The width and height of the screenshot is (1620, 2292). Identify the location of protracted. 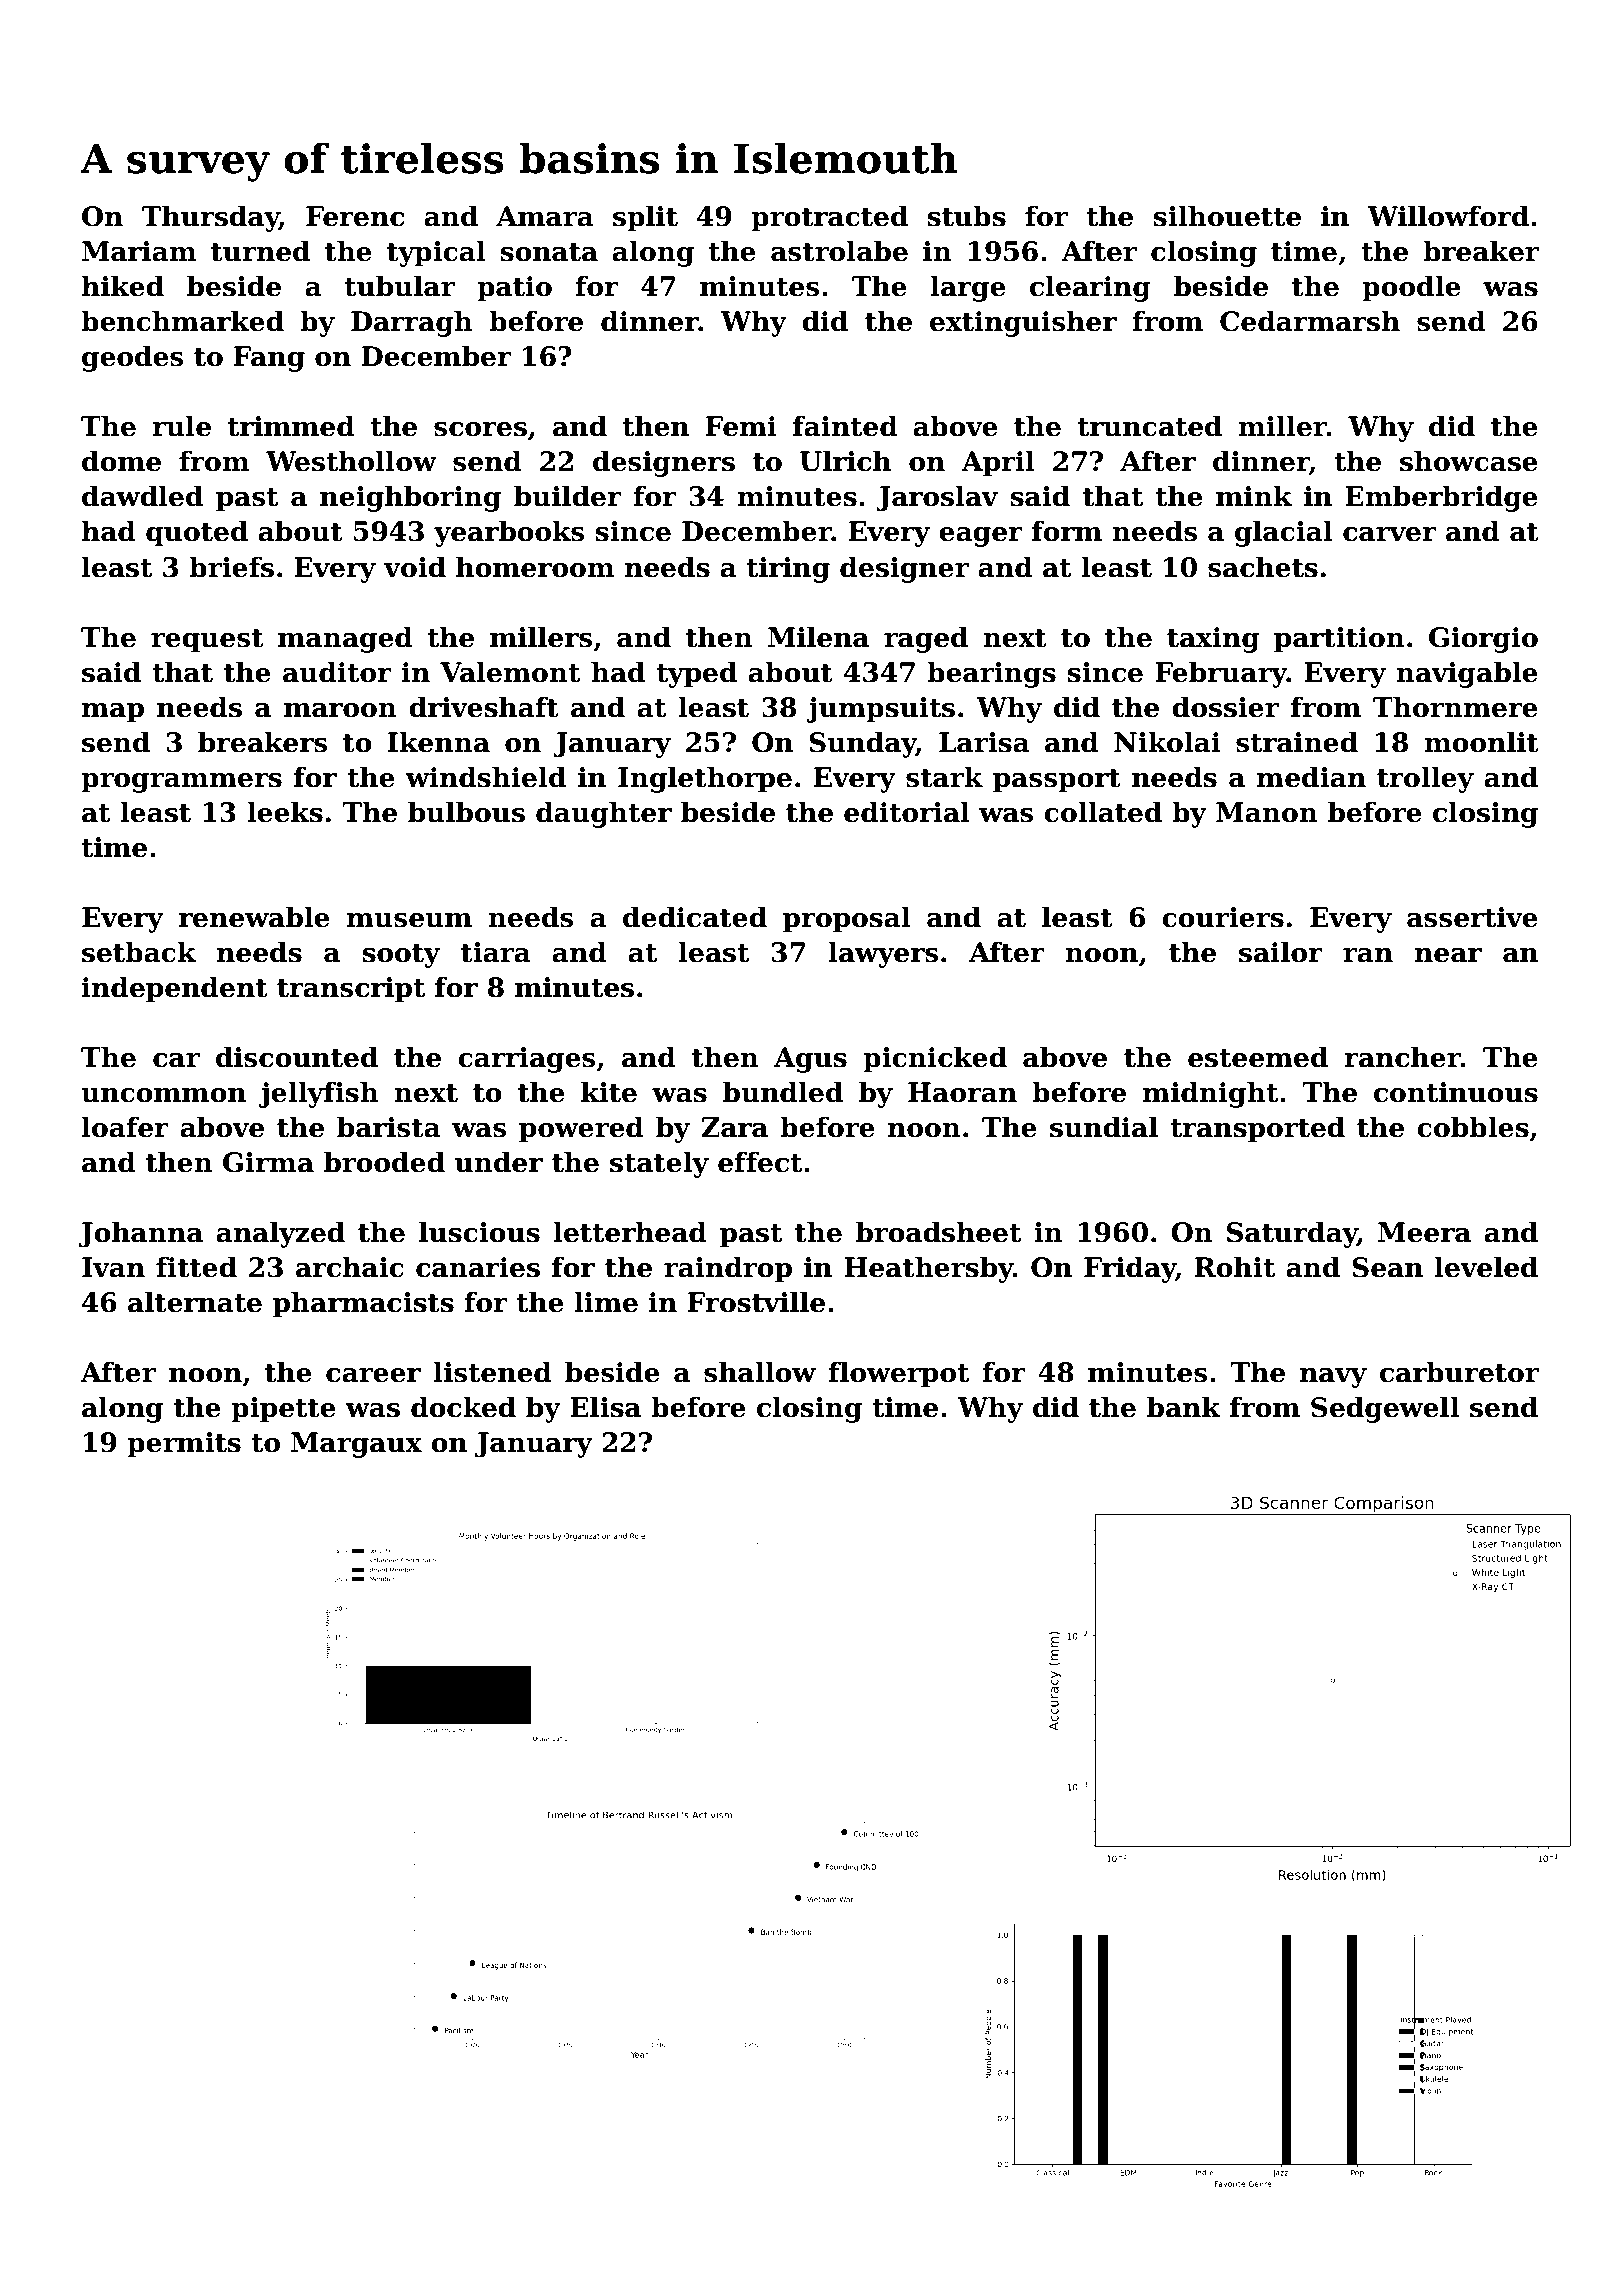
(829, 218).
